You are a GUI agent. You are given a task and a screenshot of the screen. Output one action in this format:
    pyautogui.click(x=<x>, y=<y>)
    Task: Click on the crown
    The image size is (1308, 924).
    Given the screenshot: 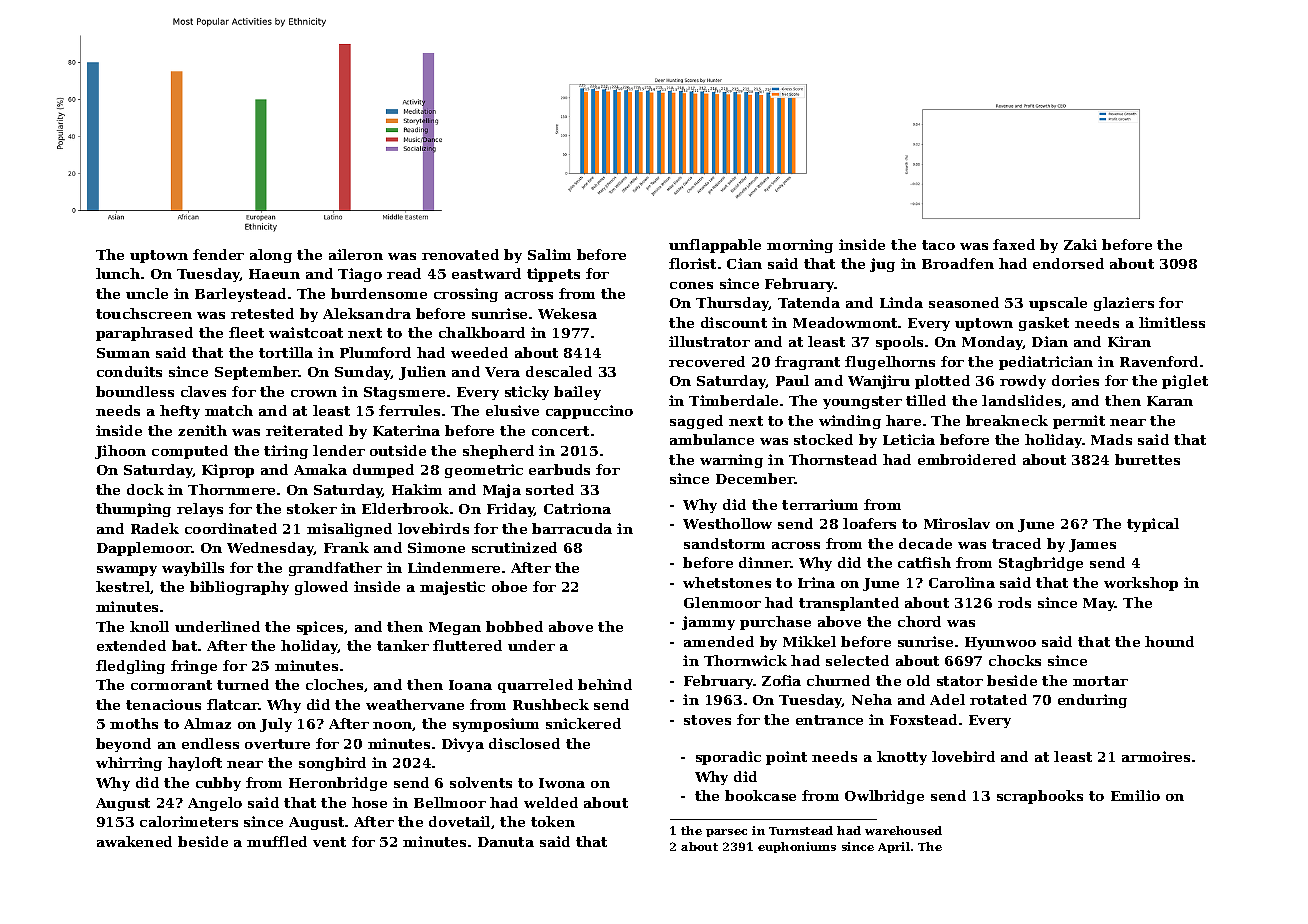 What is the action you would take?
    pyautogui.click(x=314, y=393)
